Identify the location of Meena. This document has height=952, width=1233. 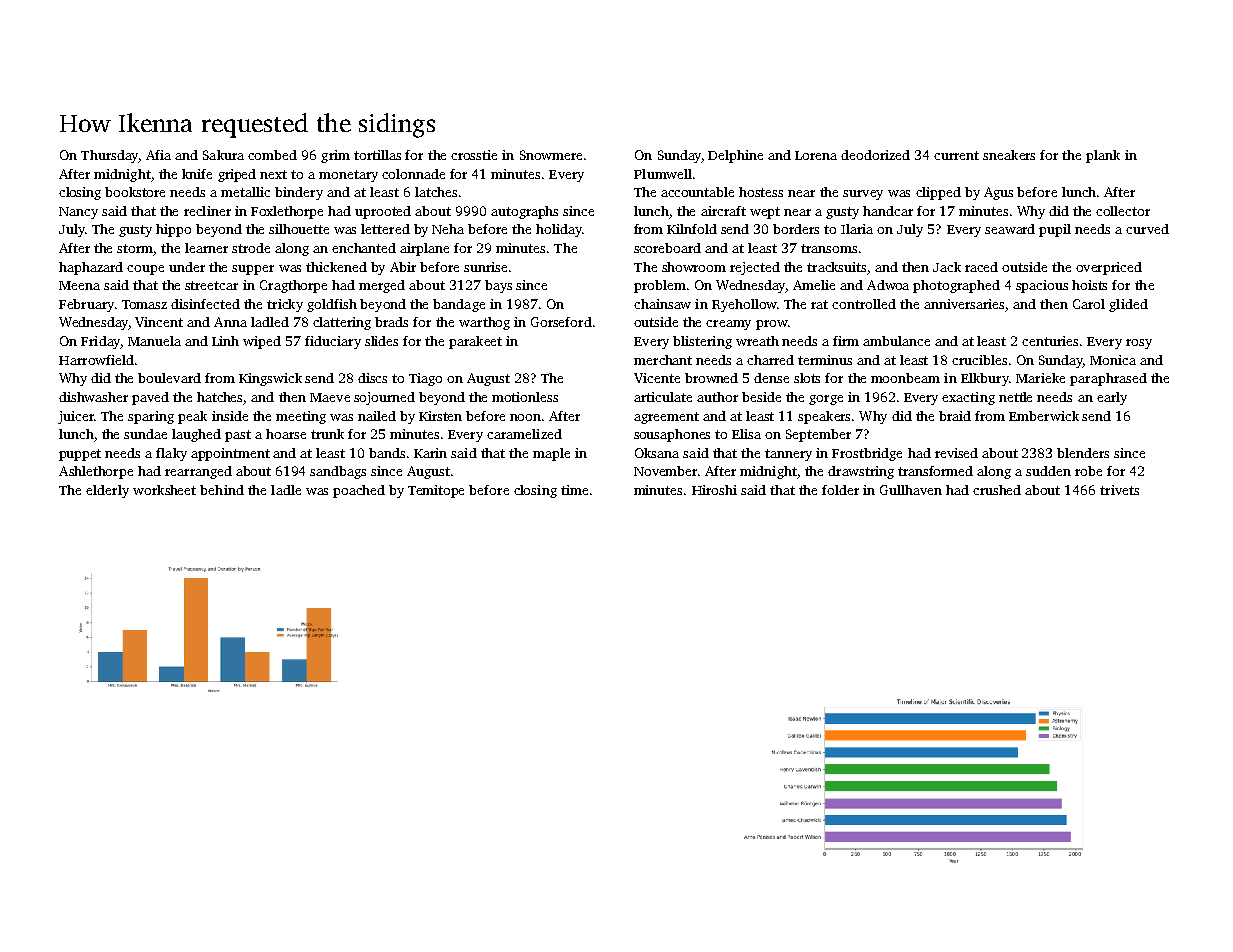
(79, 285).
